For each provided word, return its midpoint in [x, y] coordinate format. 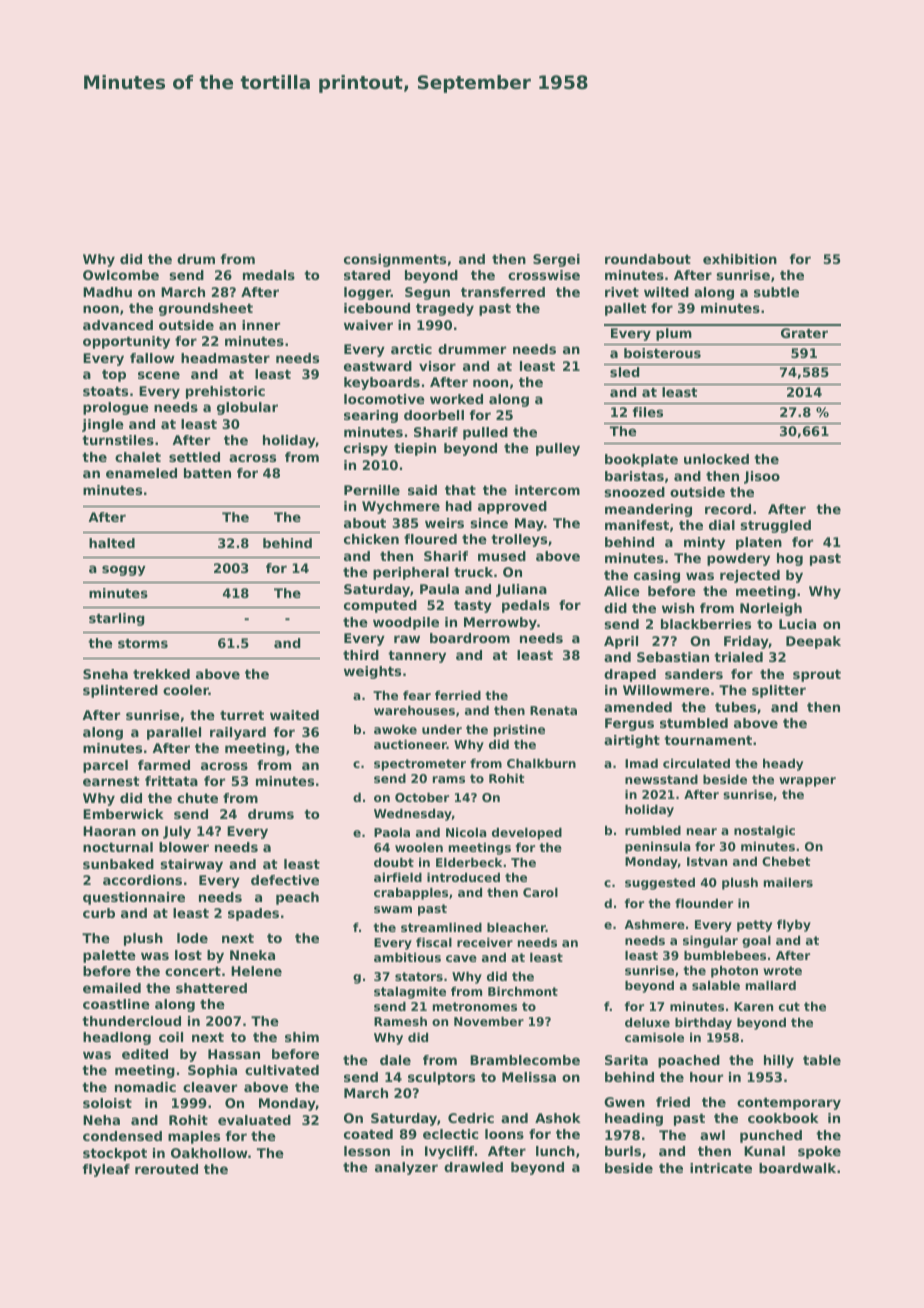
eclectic [450, 1134]
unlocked [716, 459]
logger [367, 293]
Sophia [212, 1071]
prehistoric [225, 392]
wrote [782, 970]
